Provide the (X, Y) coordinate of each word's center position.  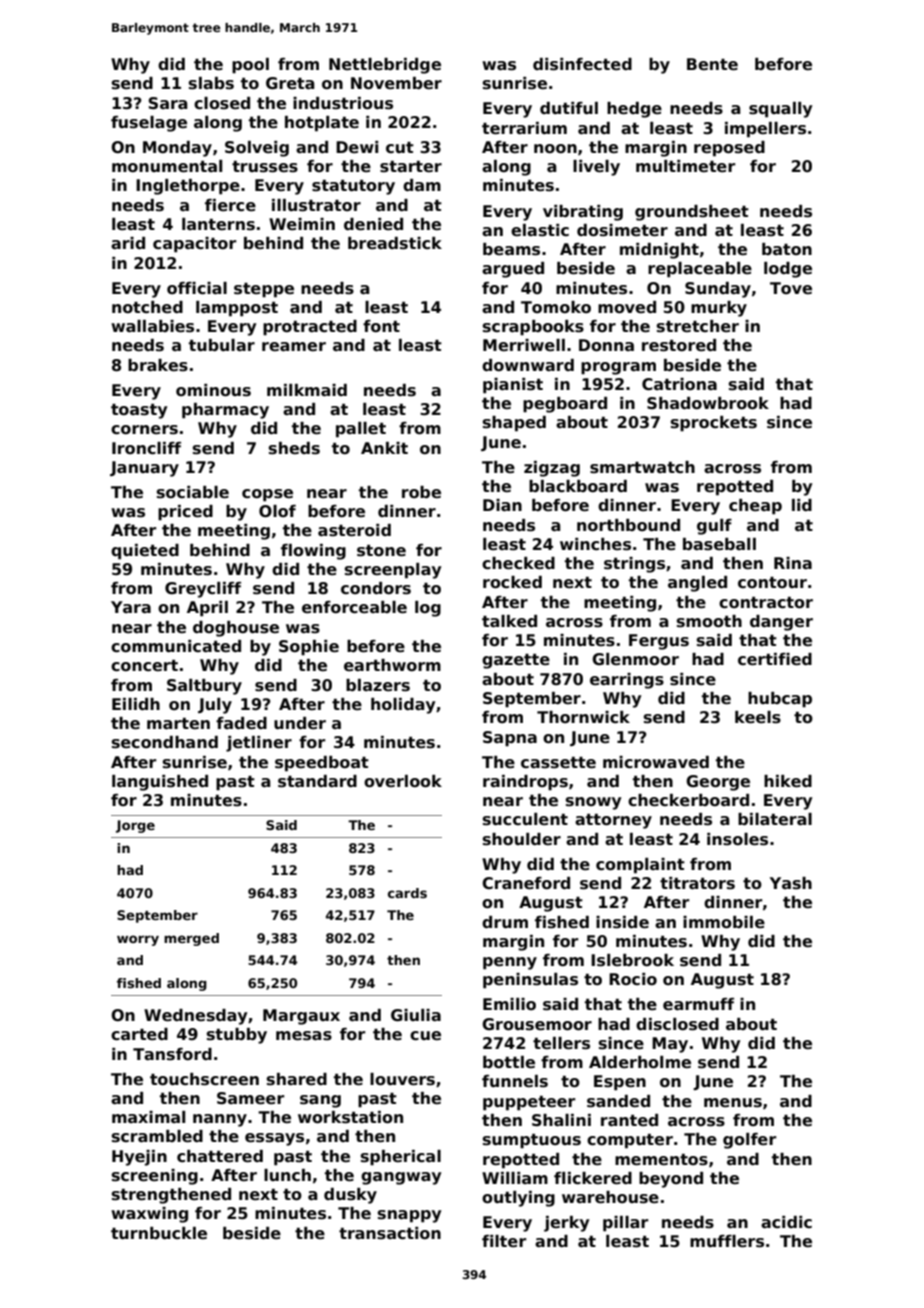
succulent (525, 819)
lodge (788, 270)
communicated (176, 646)
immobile (724, 922)
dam (422, 185)
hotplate (322, 124)
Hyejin (139, 1158)
